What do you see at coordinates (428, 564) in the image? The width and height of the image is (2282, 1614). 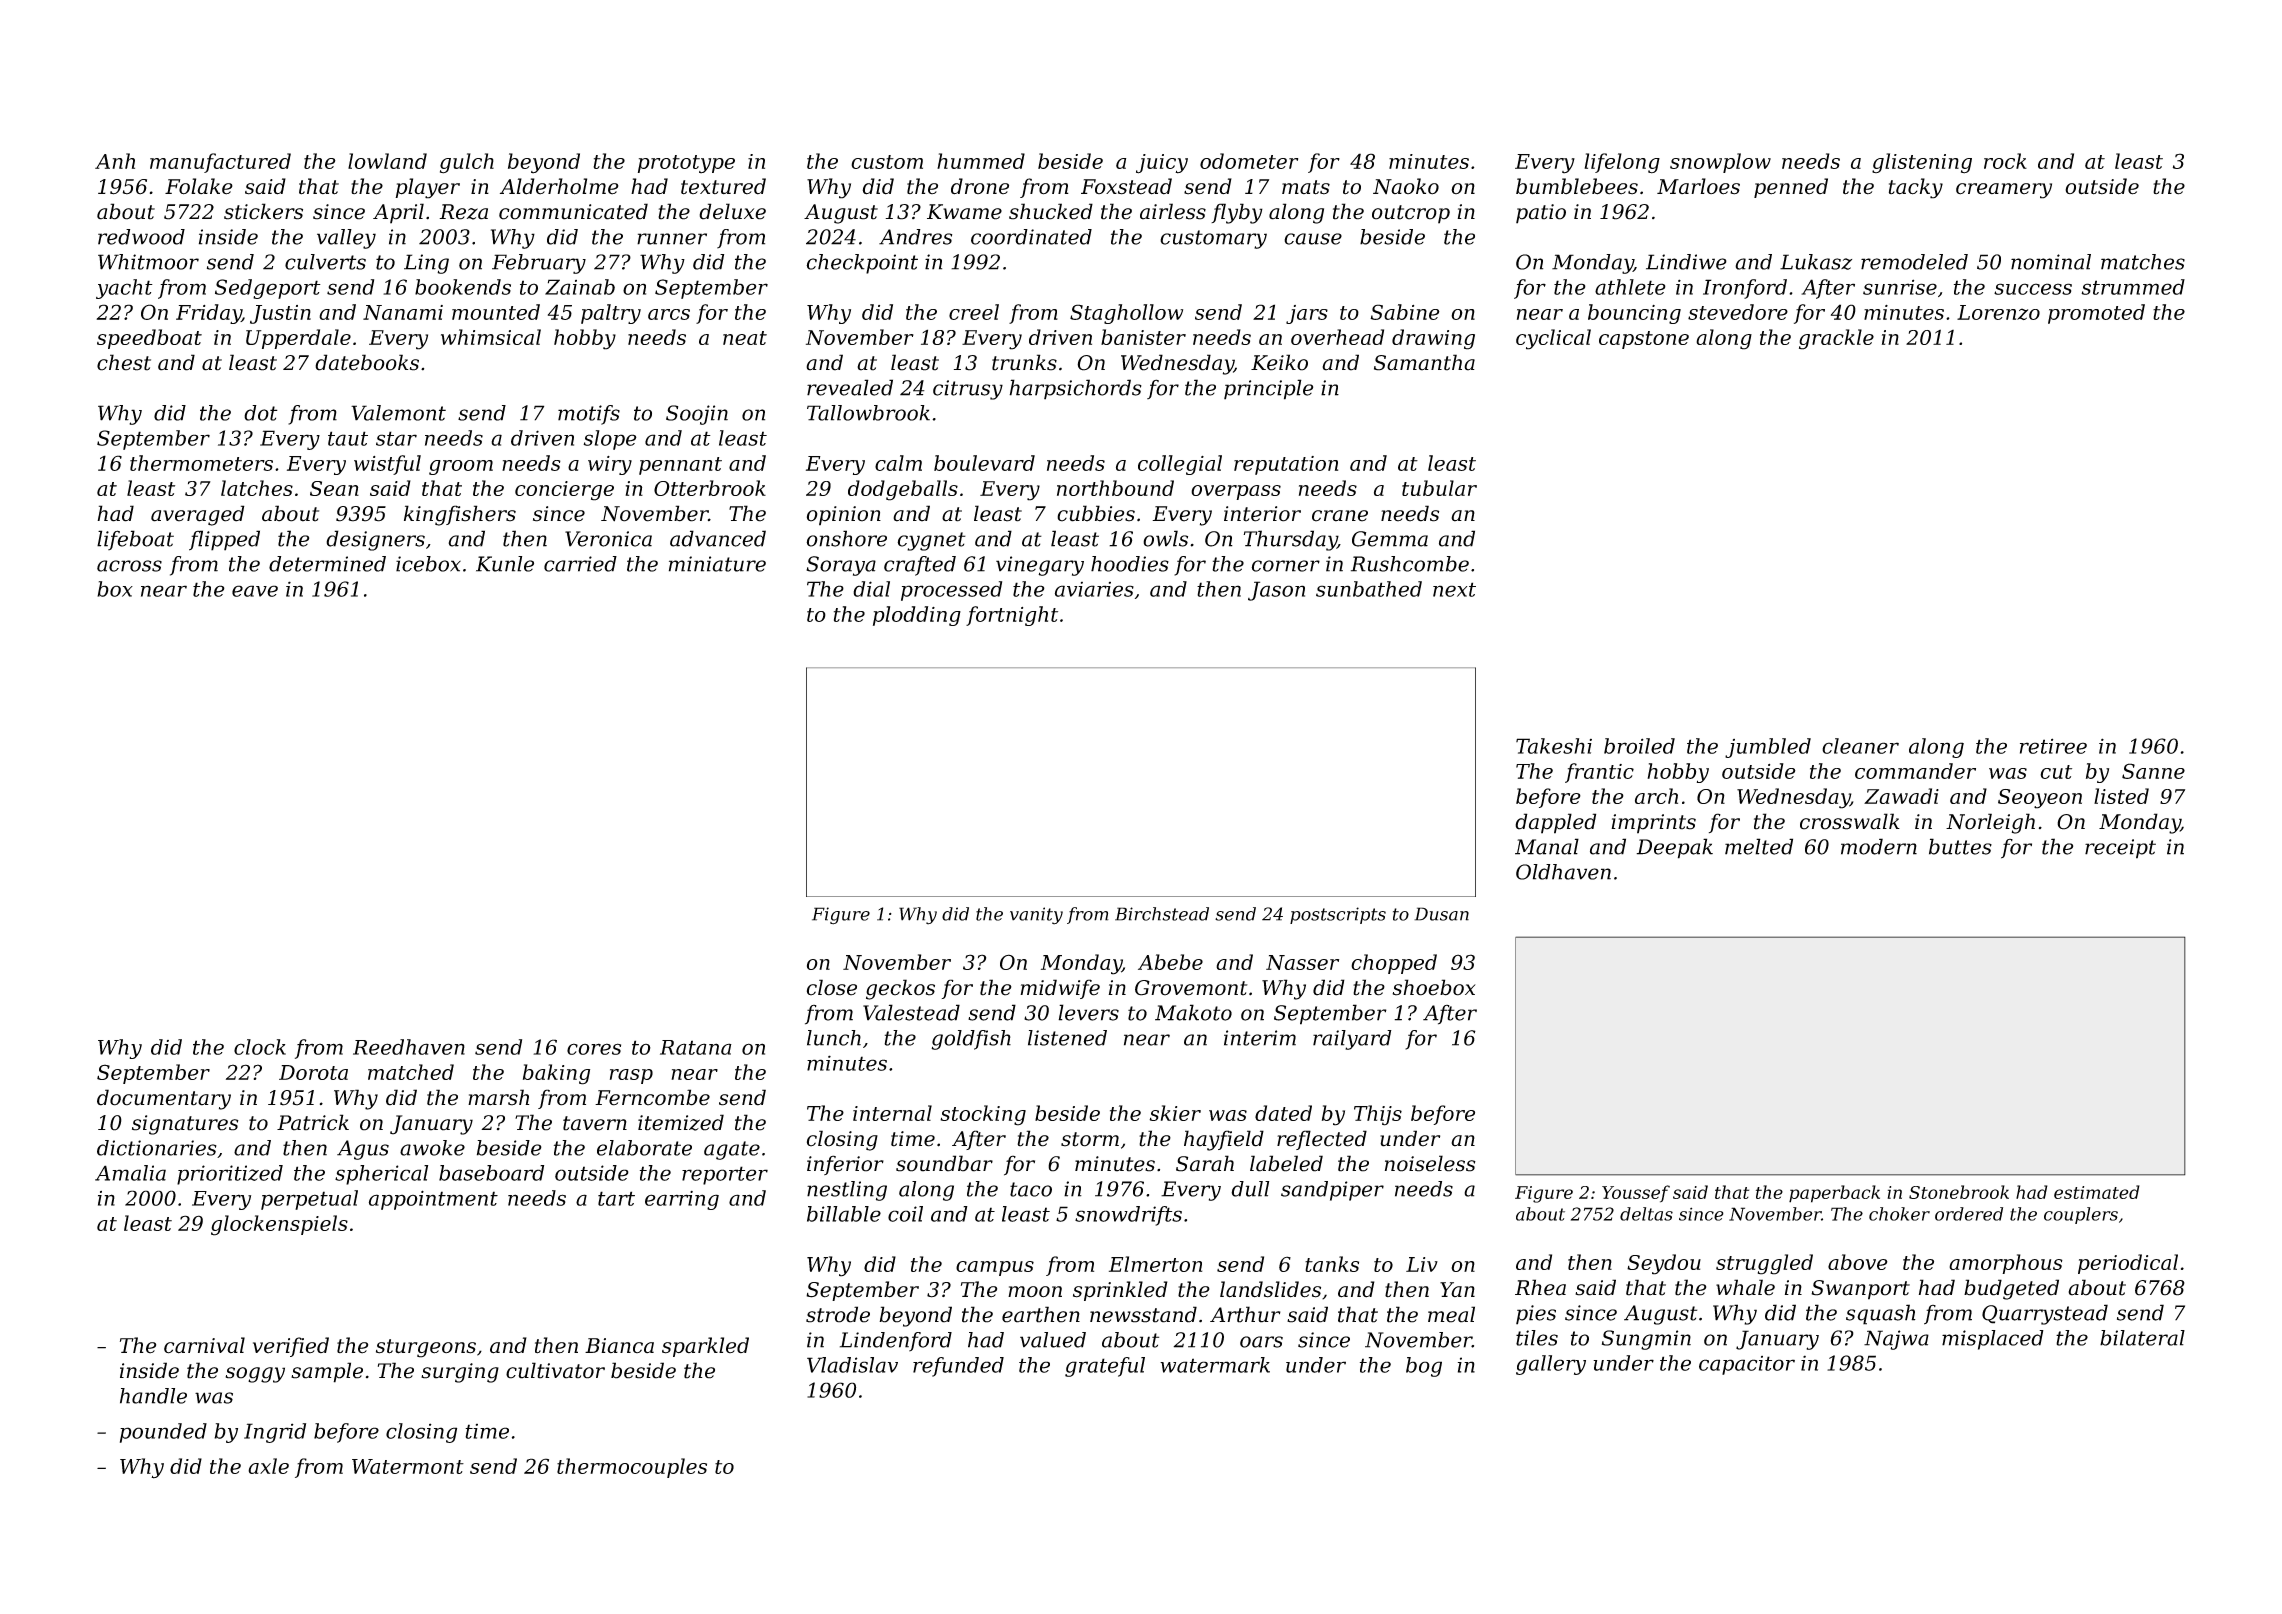 I see `icebox` at bounding box center [428, 564].
